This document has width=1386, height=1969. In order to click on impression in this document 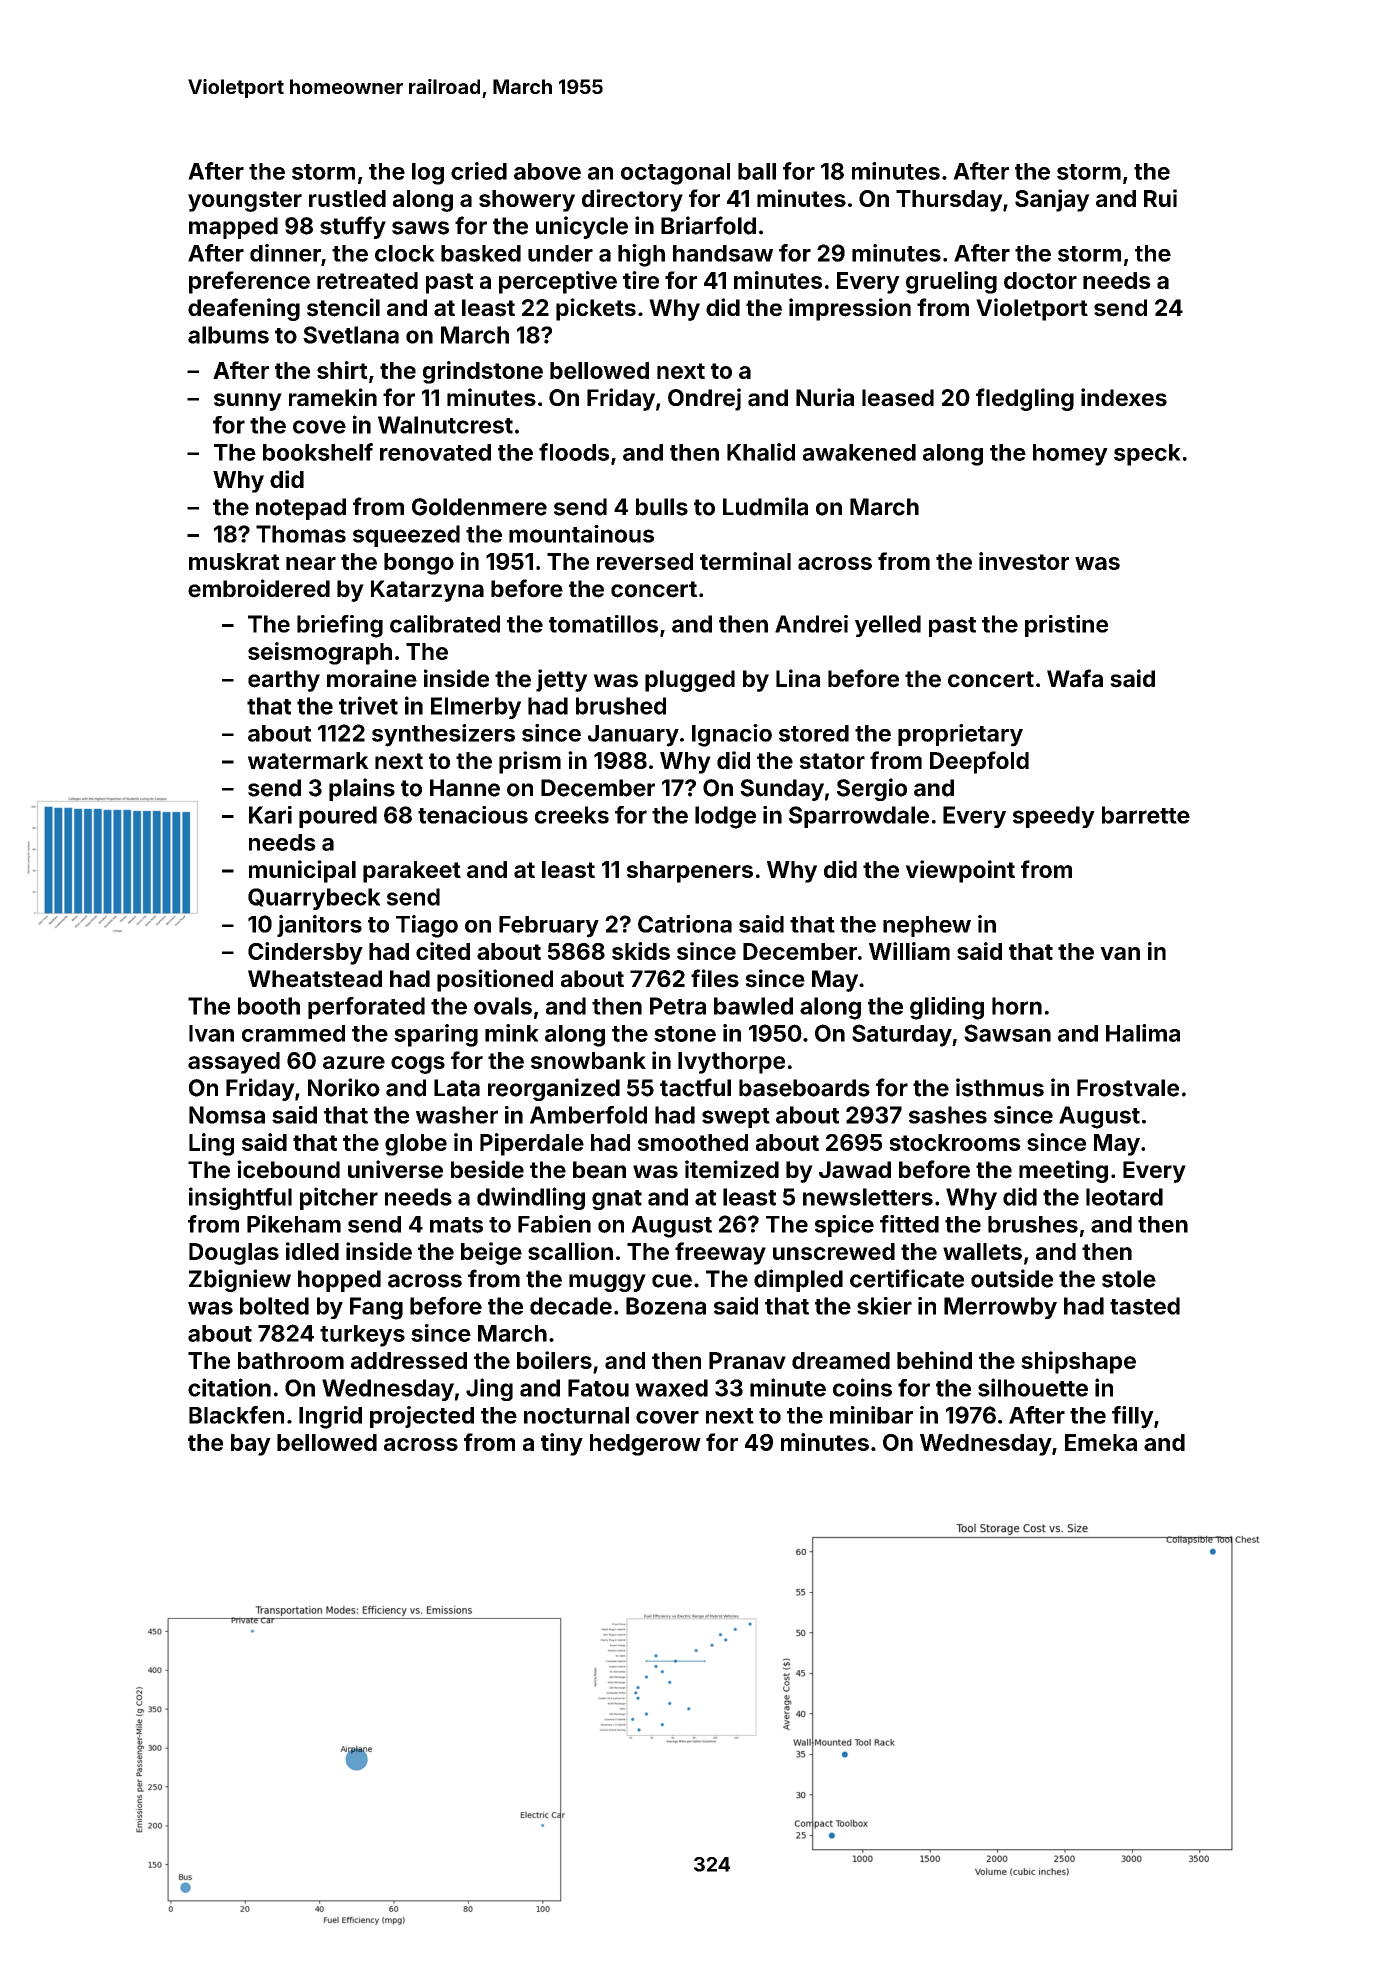, I will do `click(850, 309)`.
